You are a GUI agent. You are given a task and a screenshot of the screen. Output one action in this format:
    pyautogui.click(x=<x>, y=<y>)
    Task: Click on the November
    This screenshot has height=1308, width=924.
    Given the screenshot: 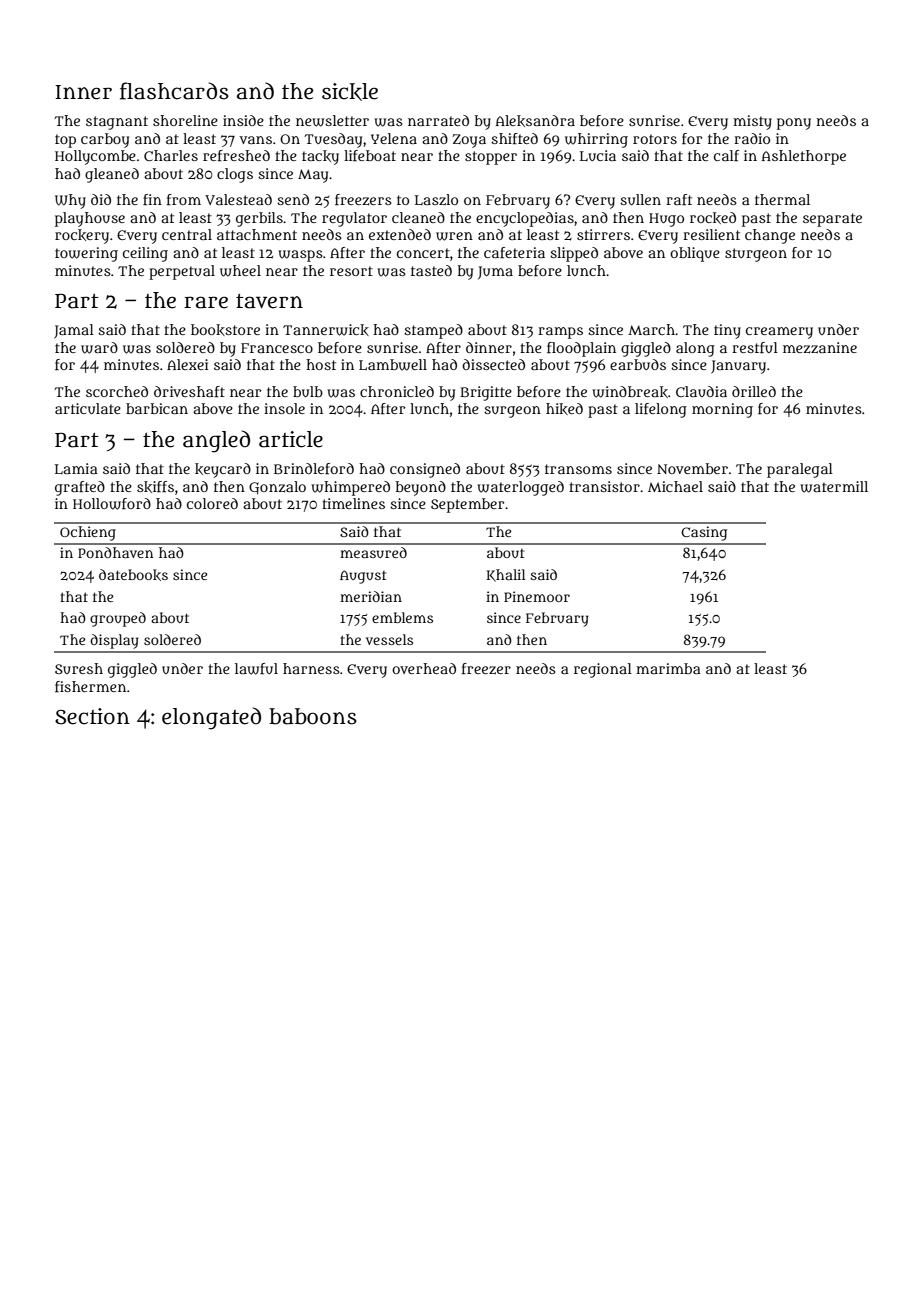 What is the action you would take?
    pyautogui.click(x=692, y=468)
